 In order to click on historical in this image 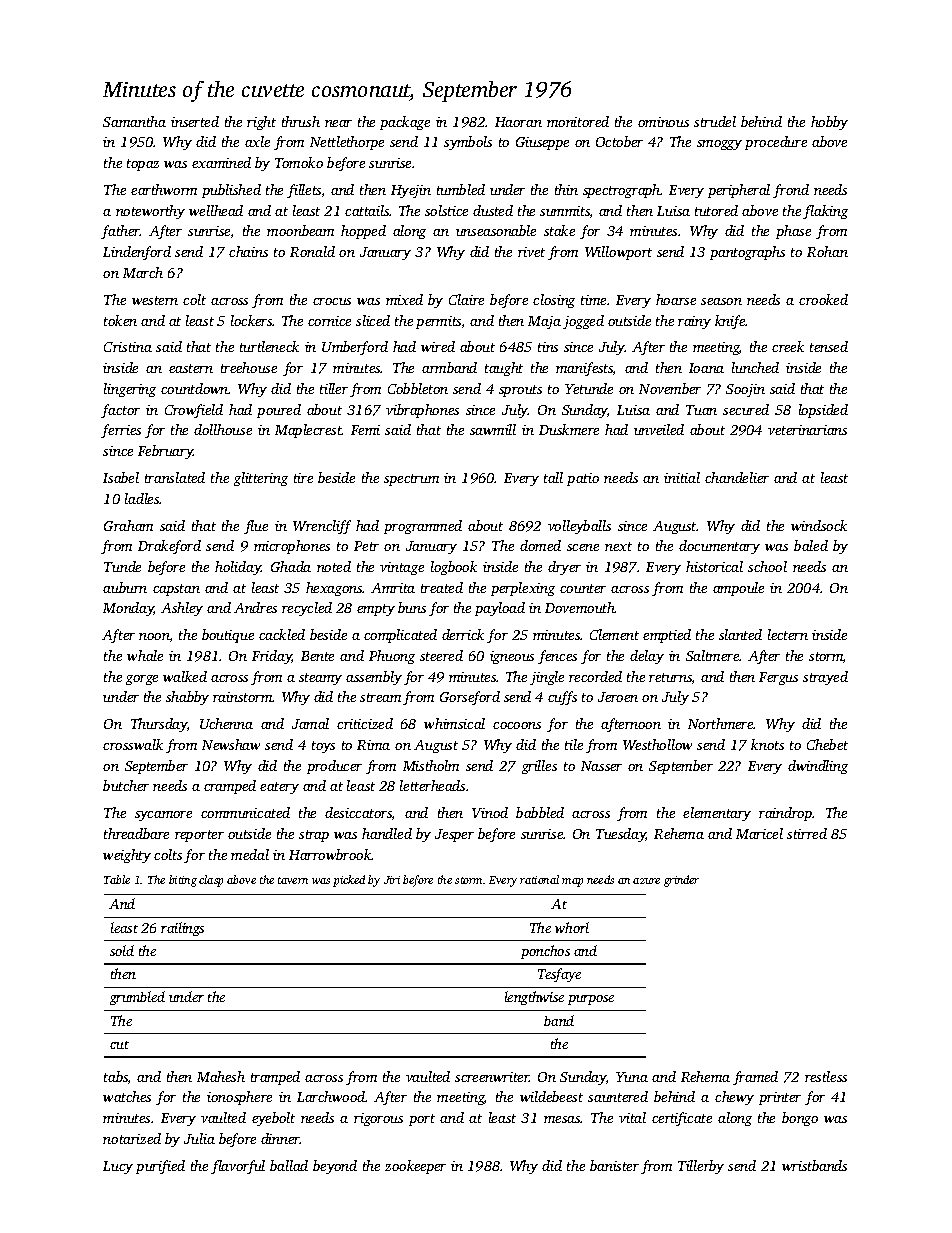, I will do `click(714, 566)`.
